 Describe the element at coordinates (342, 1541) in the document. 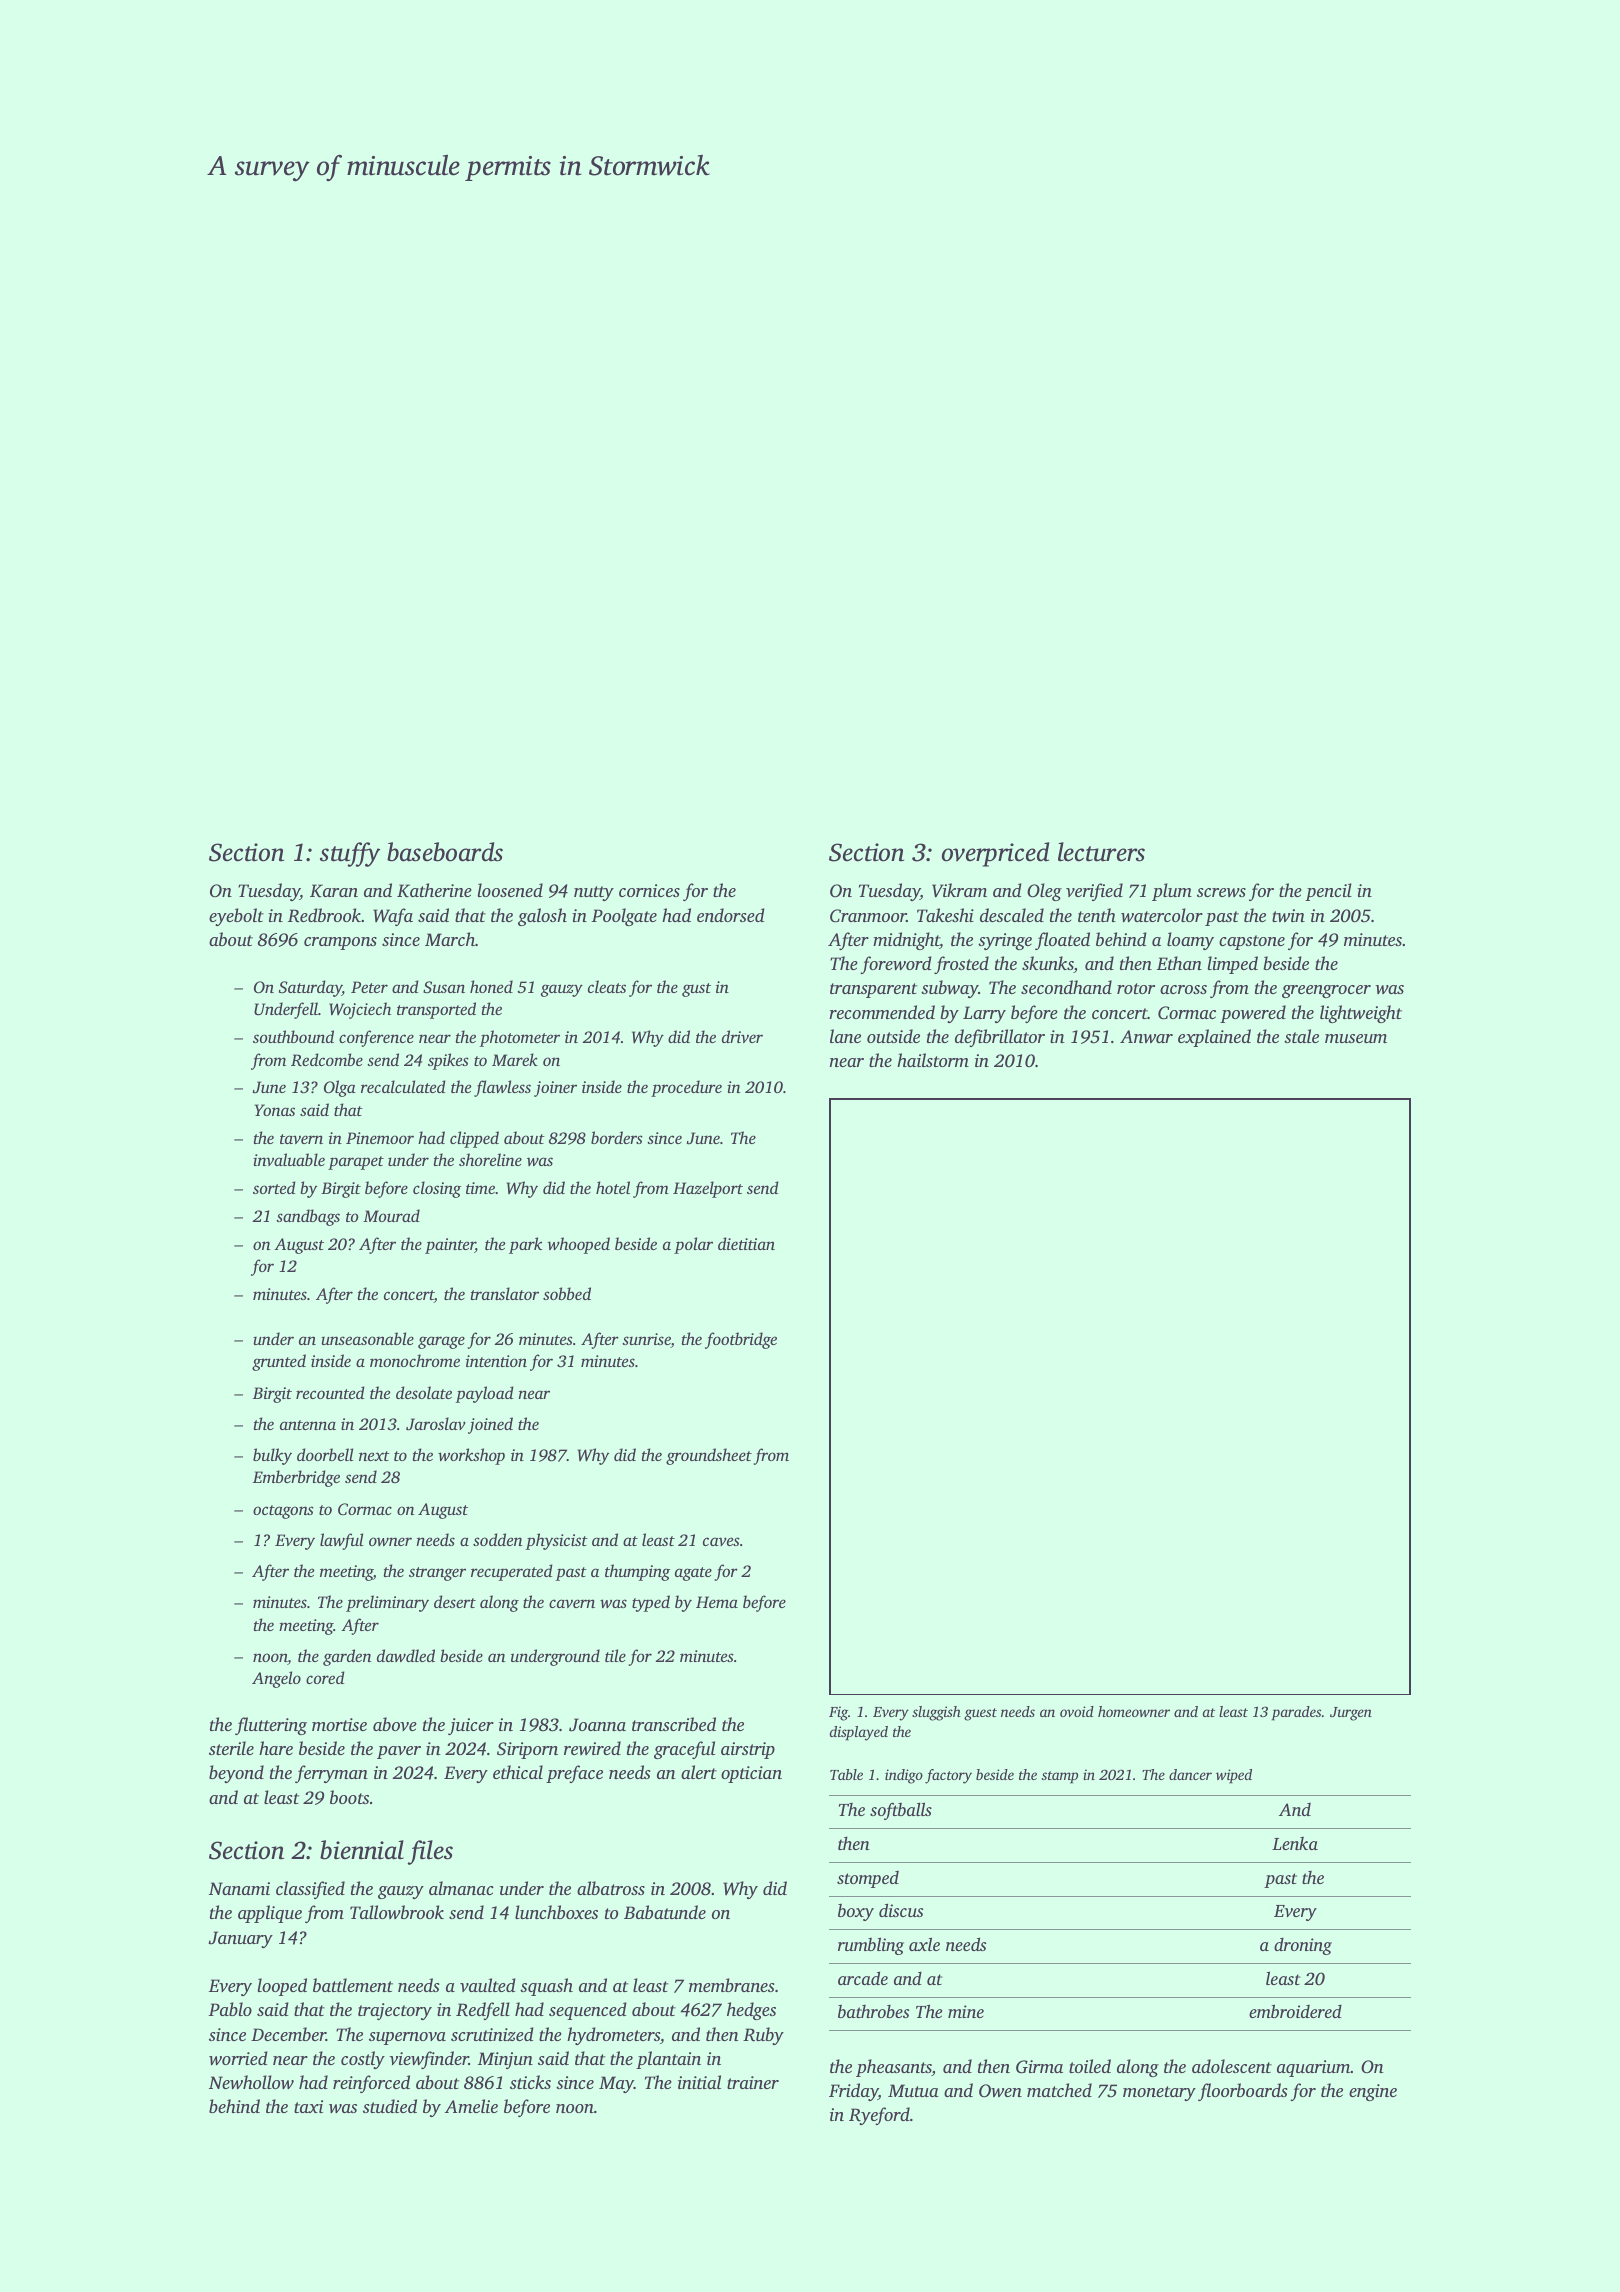

I see `lawful` at that location.
